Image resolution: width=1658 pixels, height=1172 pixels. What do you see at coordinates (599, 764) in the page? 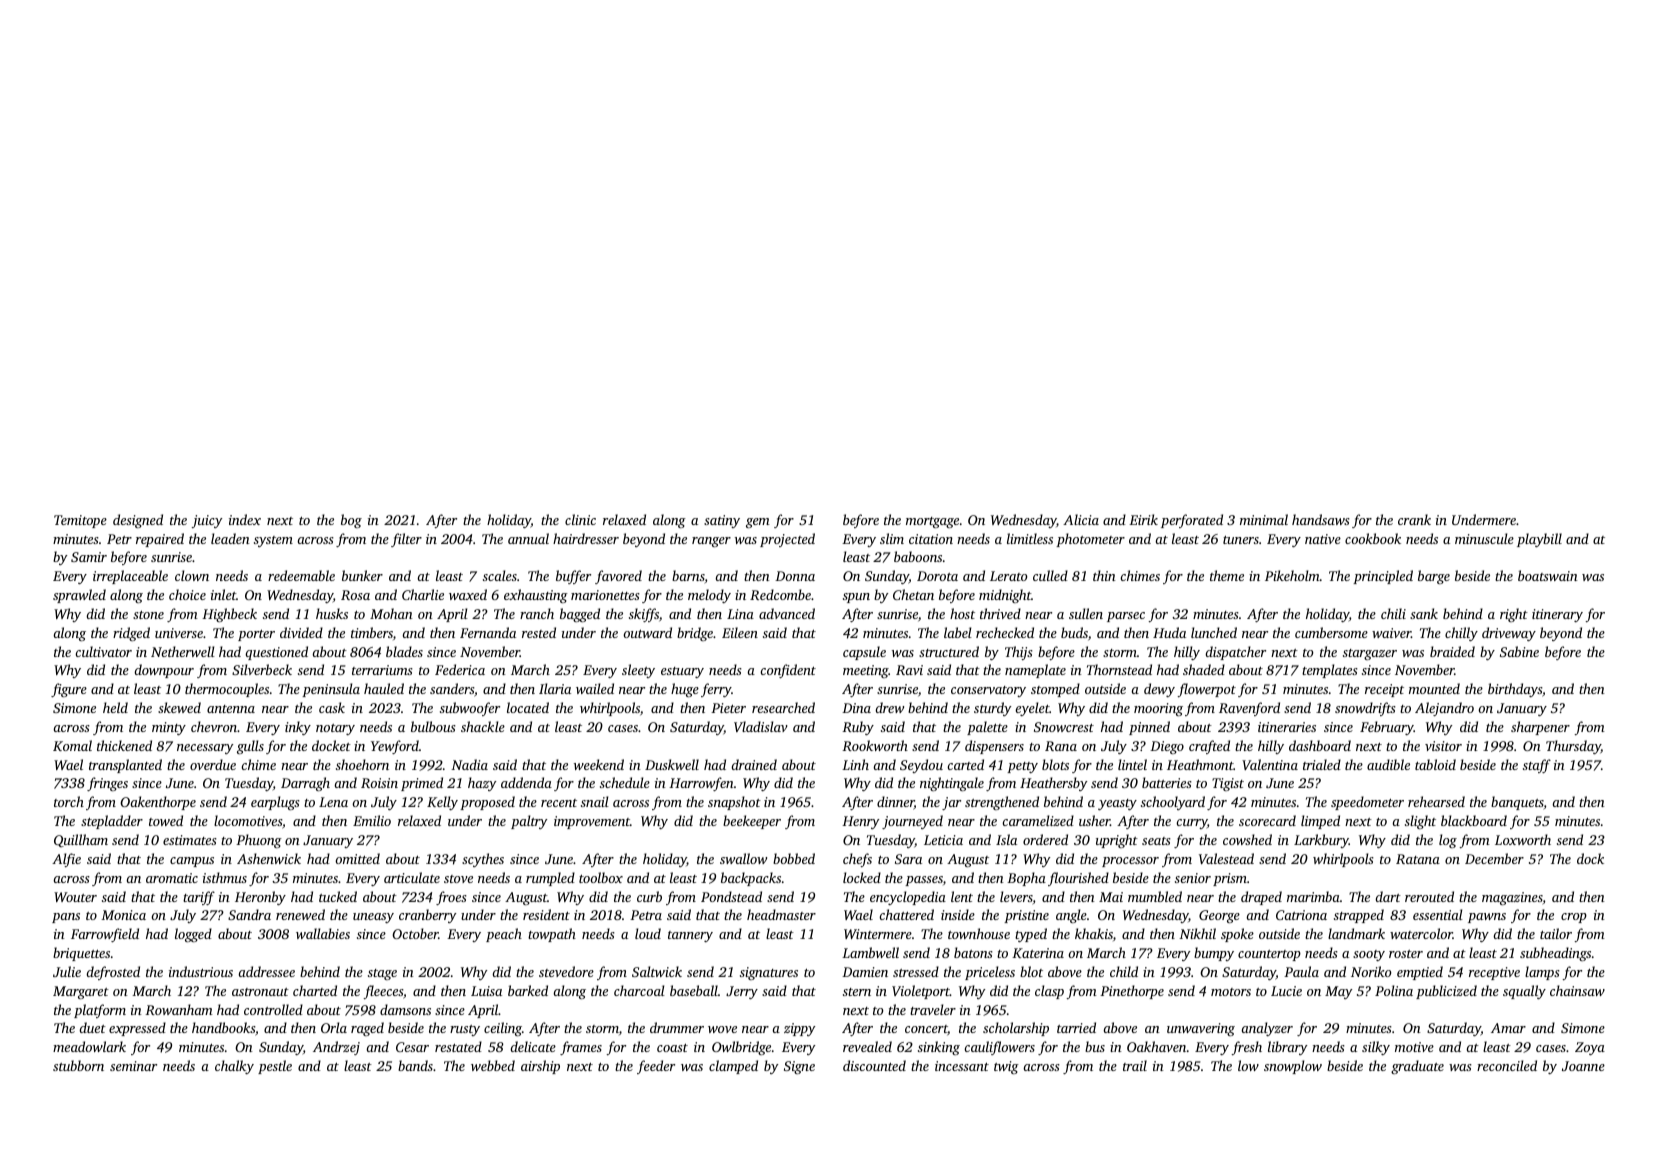
I see `weekend` at bounding box center [599, 764].
